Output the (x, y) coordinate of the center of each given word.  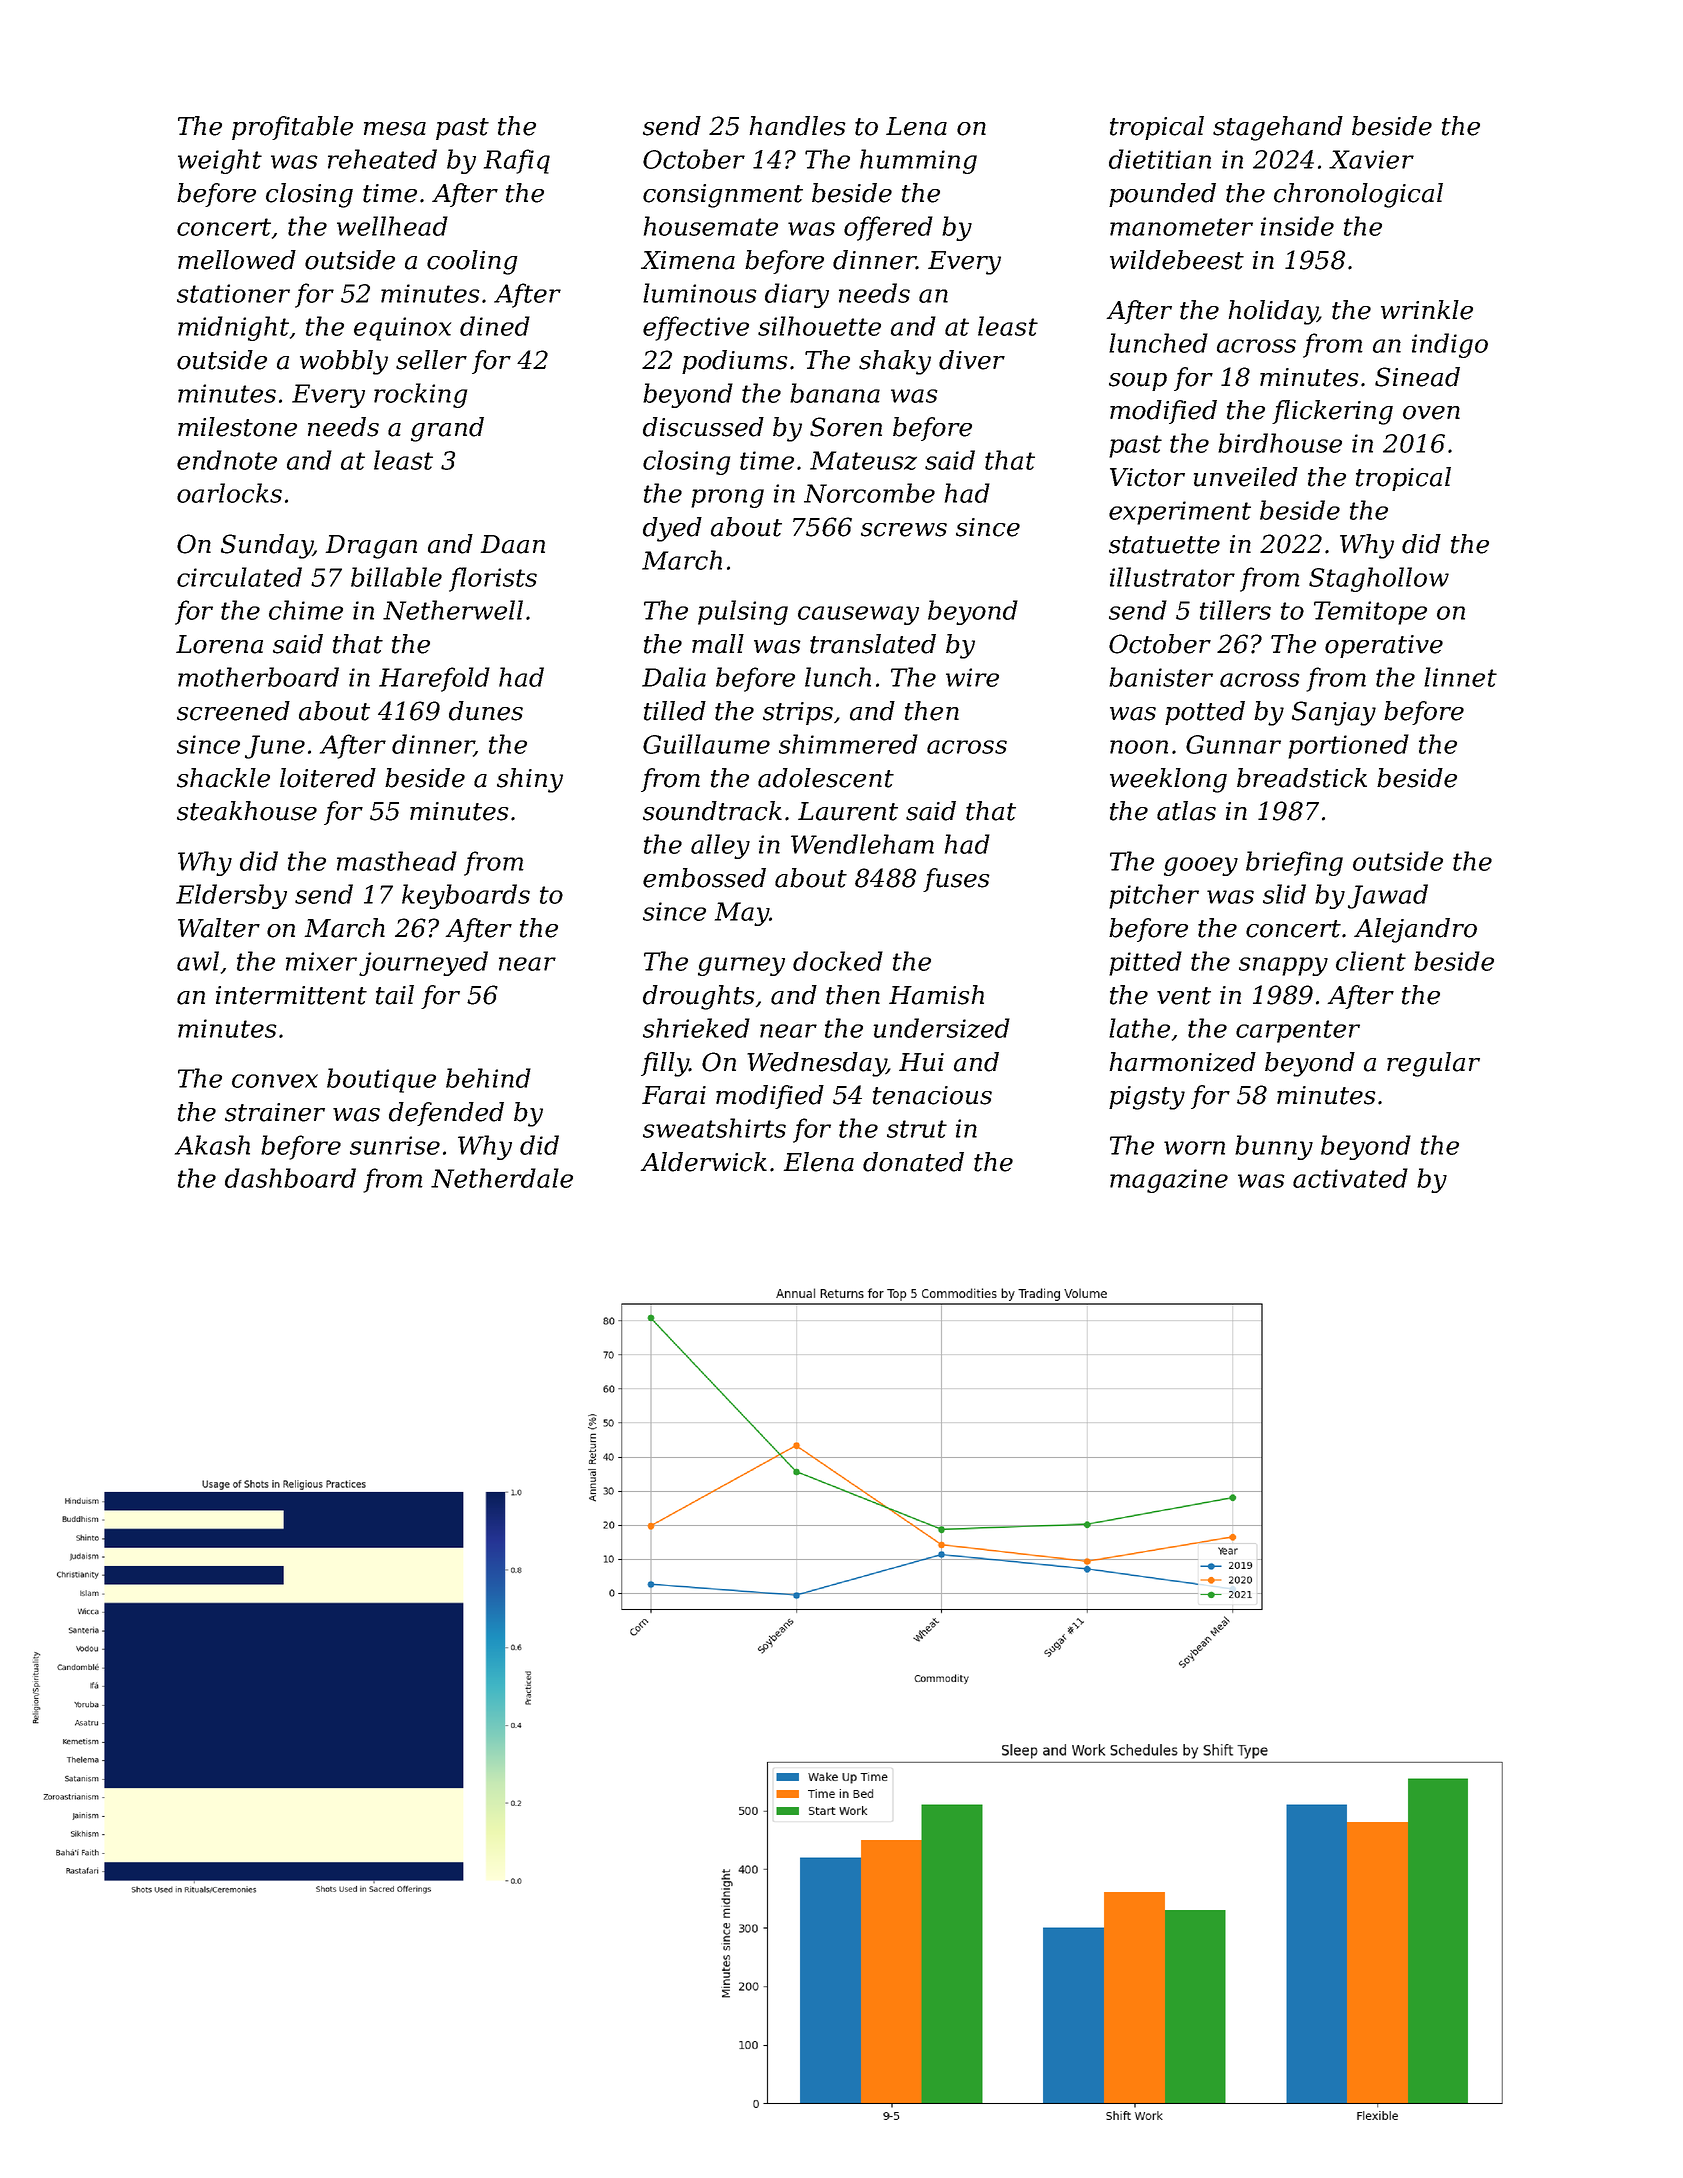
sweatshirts (714, 1128)
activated (1350, 1178)
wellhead (392, 226)
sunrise (395, 1145)
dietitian (1160, 159)
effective (696, 328)
